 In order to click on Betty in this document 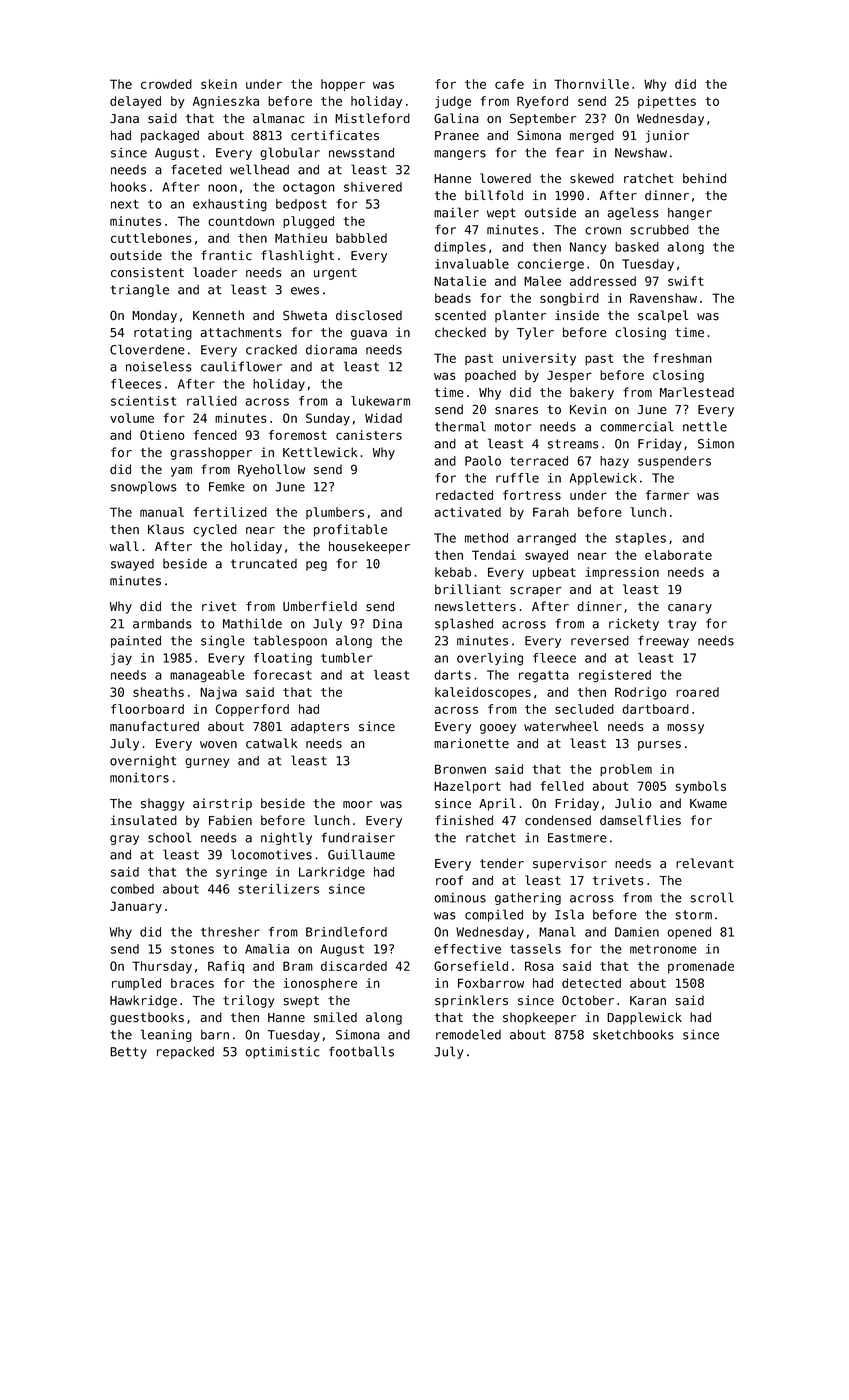, I will do `click(128, 1053)`.
